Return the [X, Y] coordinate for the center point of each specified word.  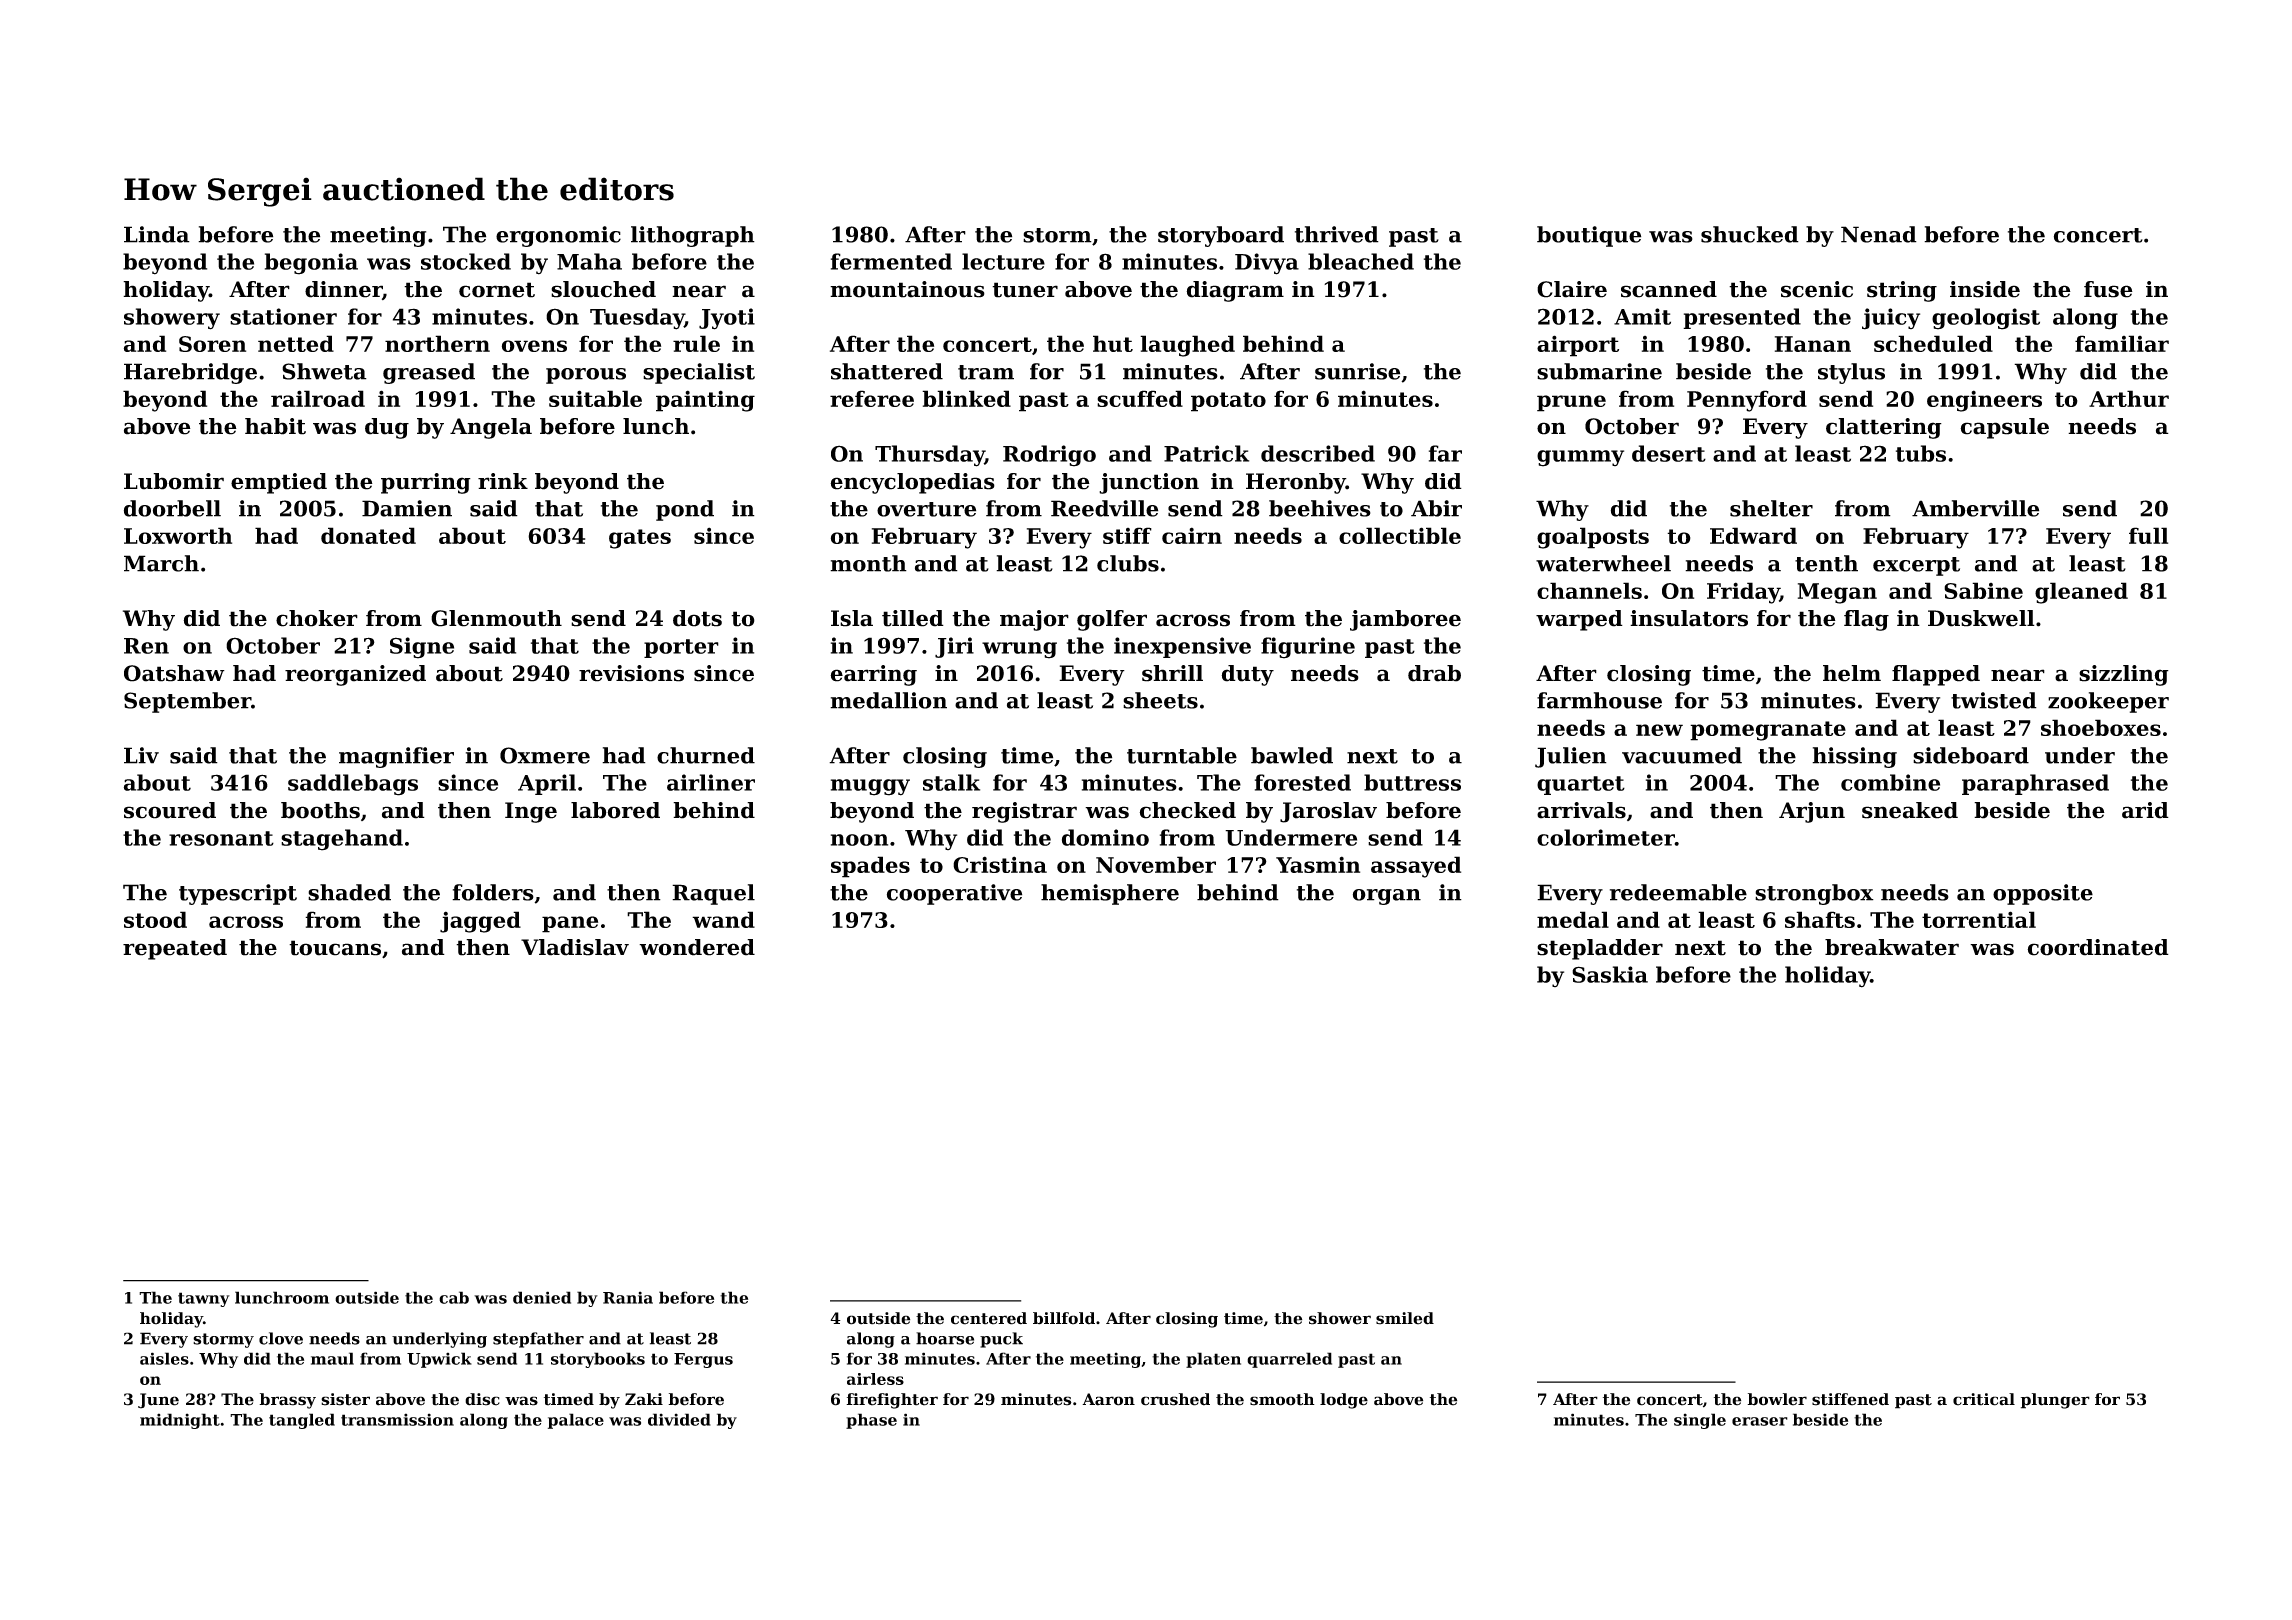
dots [697, 618]
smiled [1405, 1318]
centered [989, 1318]
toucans [335, 948]
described [1318, 453]
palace [576, 1421]
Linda [157, 234]
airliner [711, 782]
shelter [1771, 508]
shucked [1750, 234]
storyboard [1221, 236]
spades [870, 867]
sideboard [1971, 755]
